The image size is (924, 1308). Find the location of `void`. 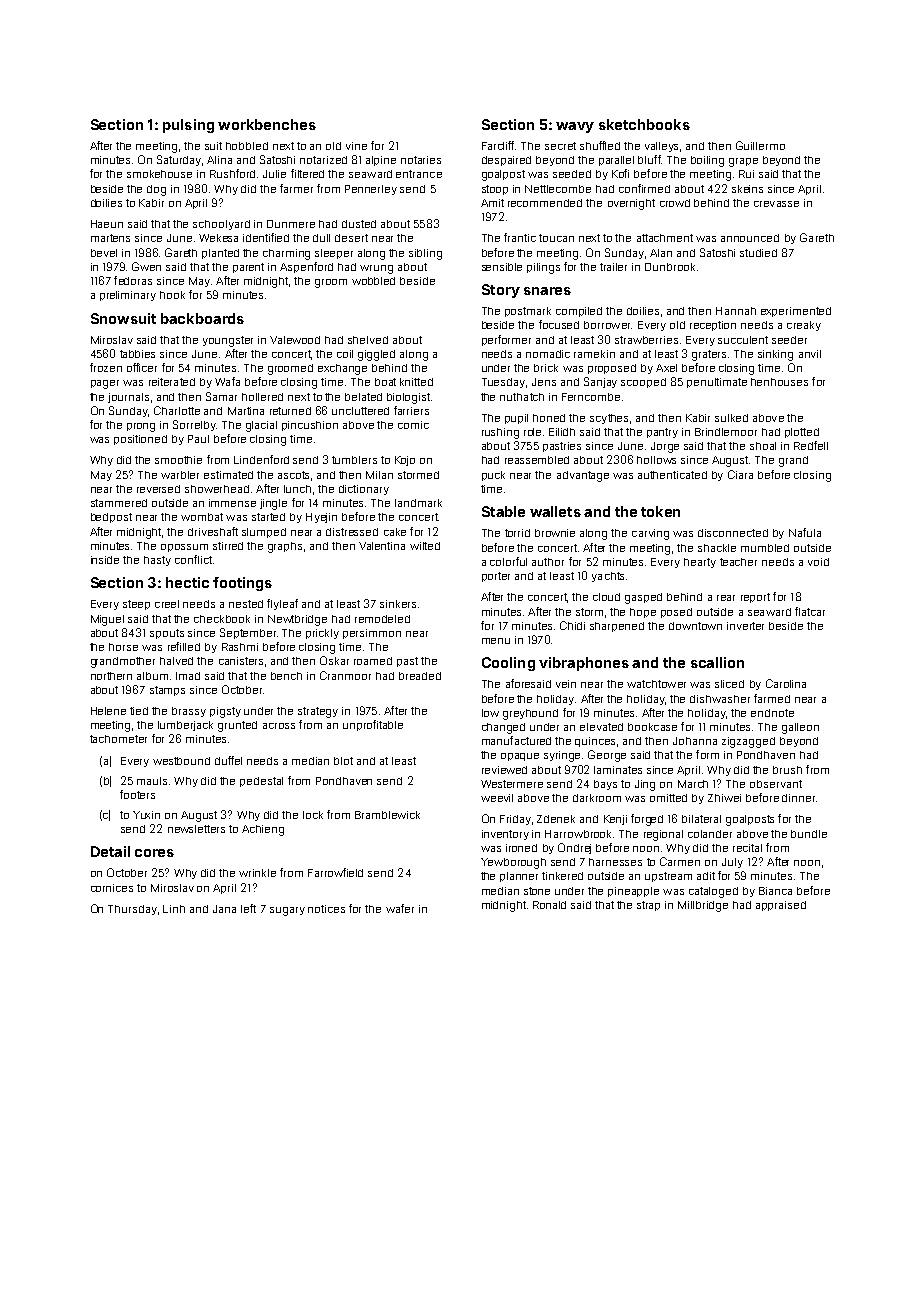

void is located at coordinates (818, 562).
